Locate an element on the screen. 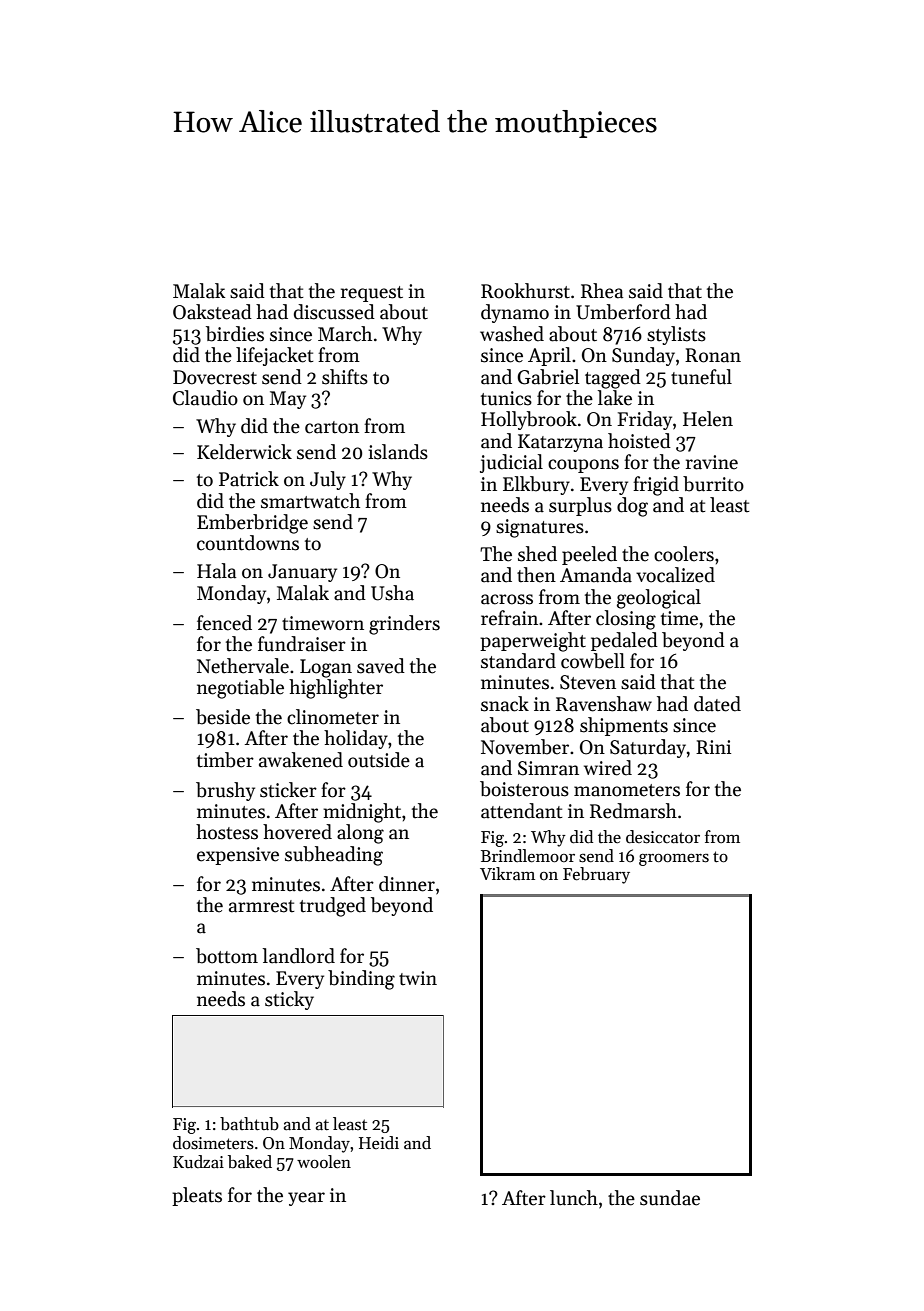 The height and width of the screenshot is (1311, 924). hostess is located at coordinates (227, 832).
